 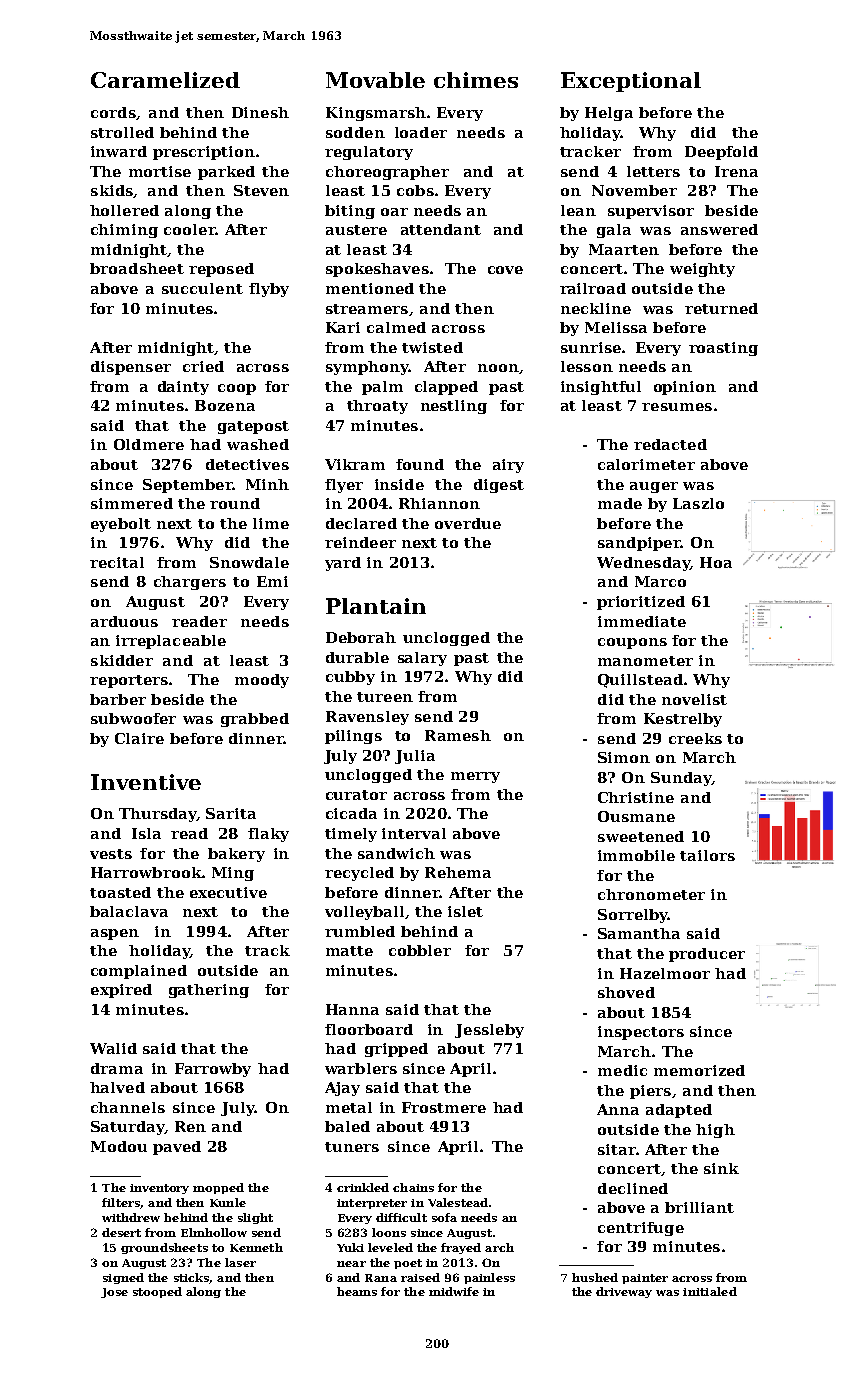 What do you see at coordinates (114, 1293) in the screenshot?
I see `Jose` at bounding box center [114, 1293].
